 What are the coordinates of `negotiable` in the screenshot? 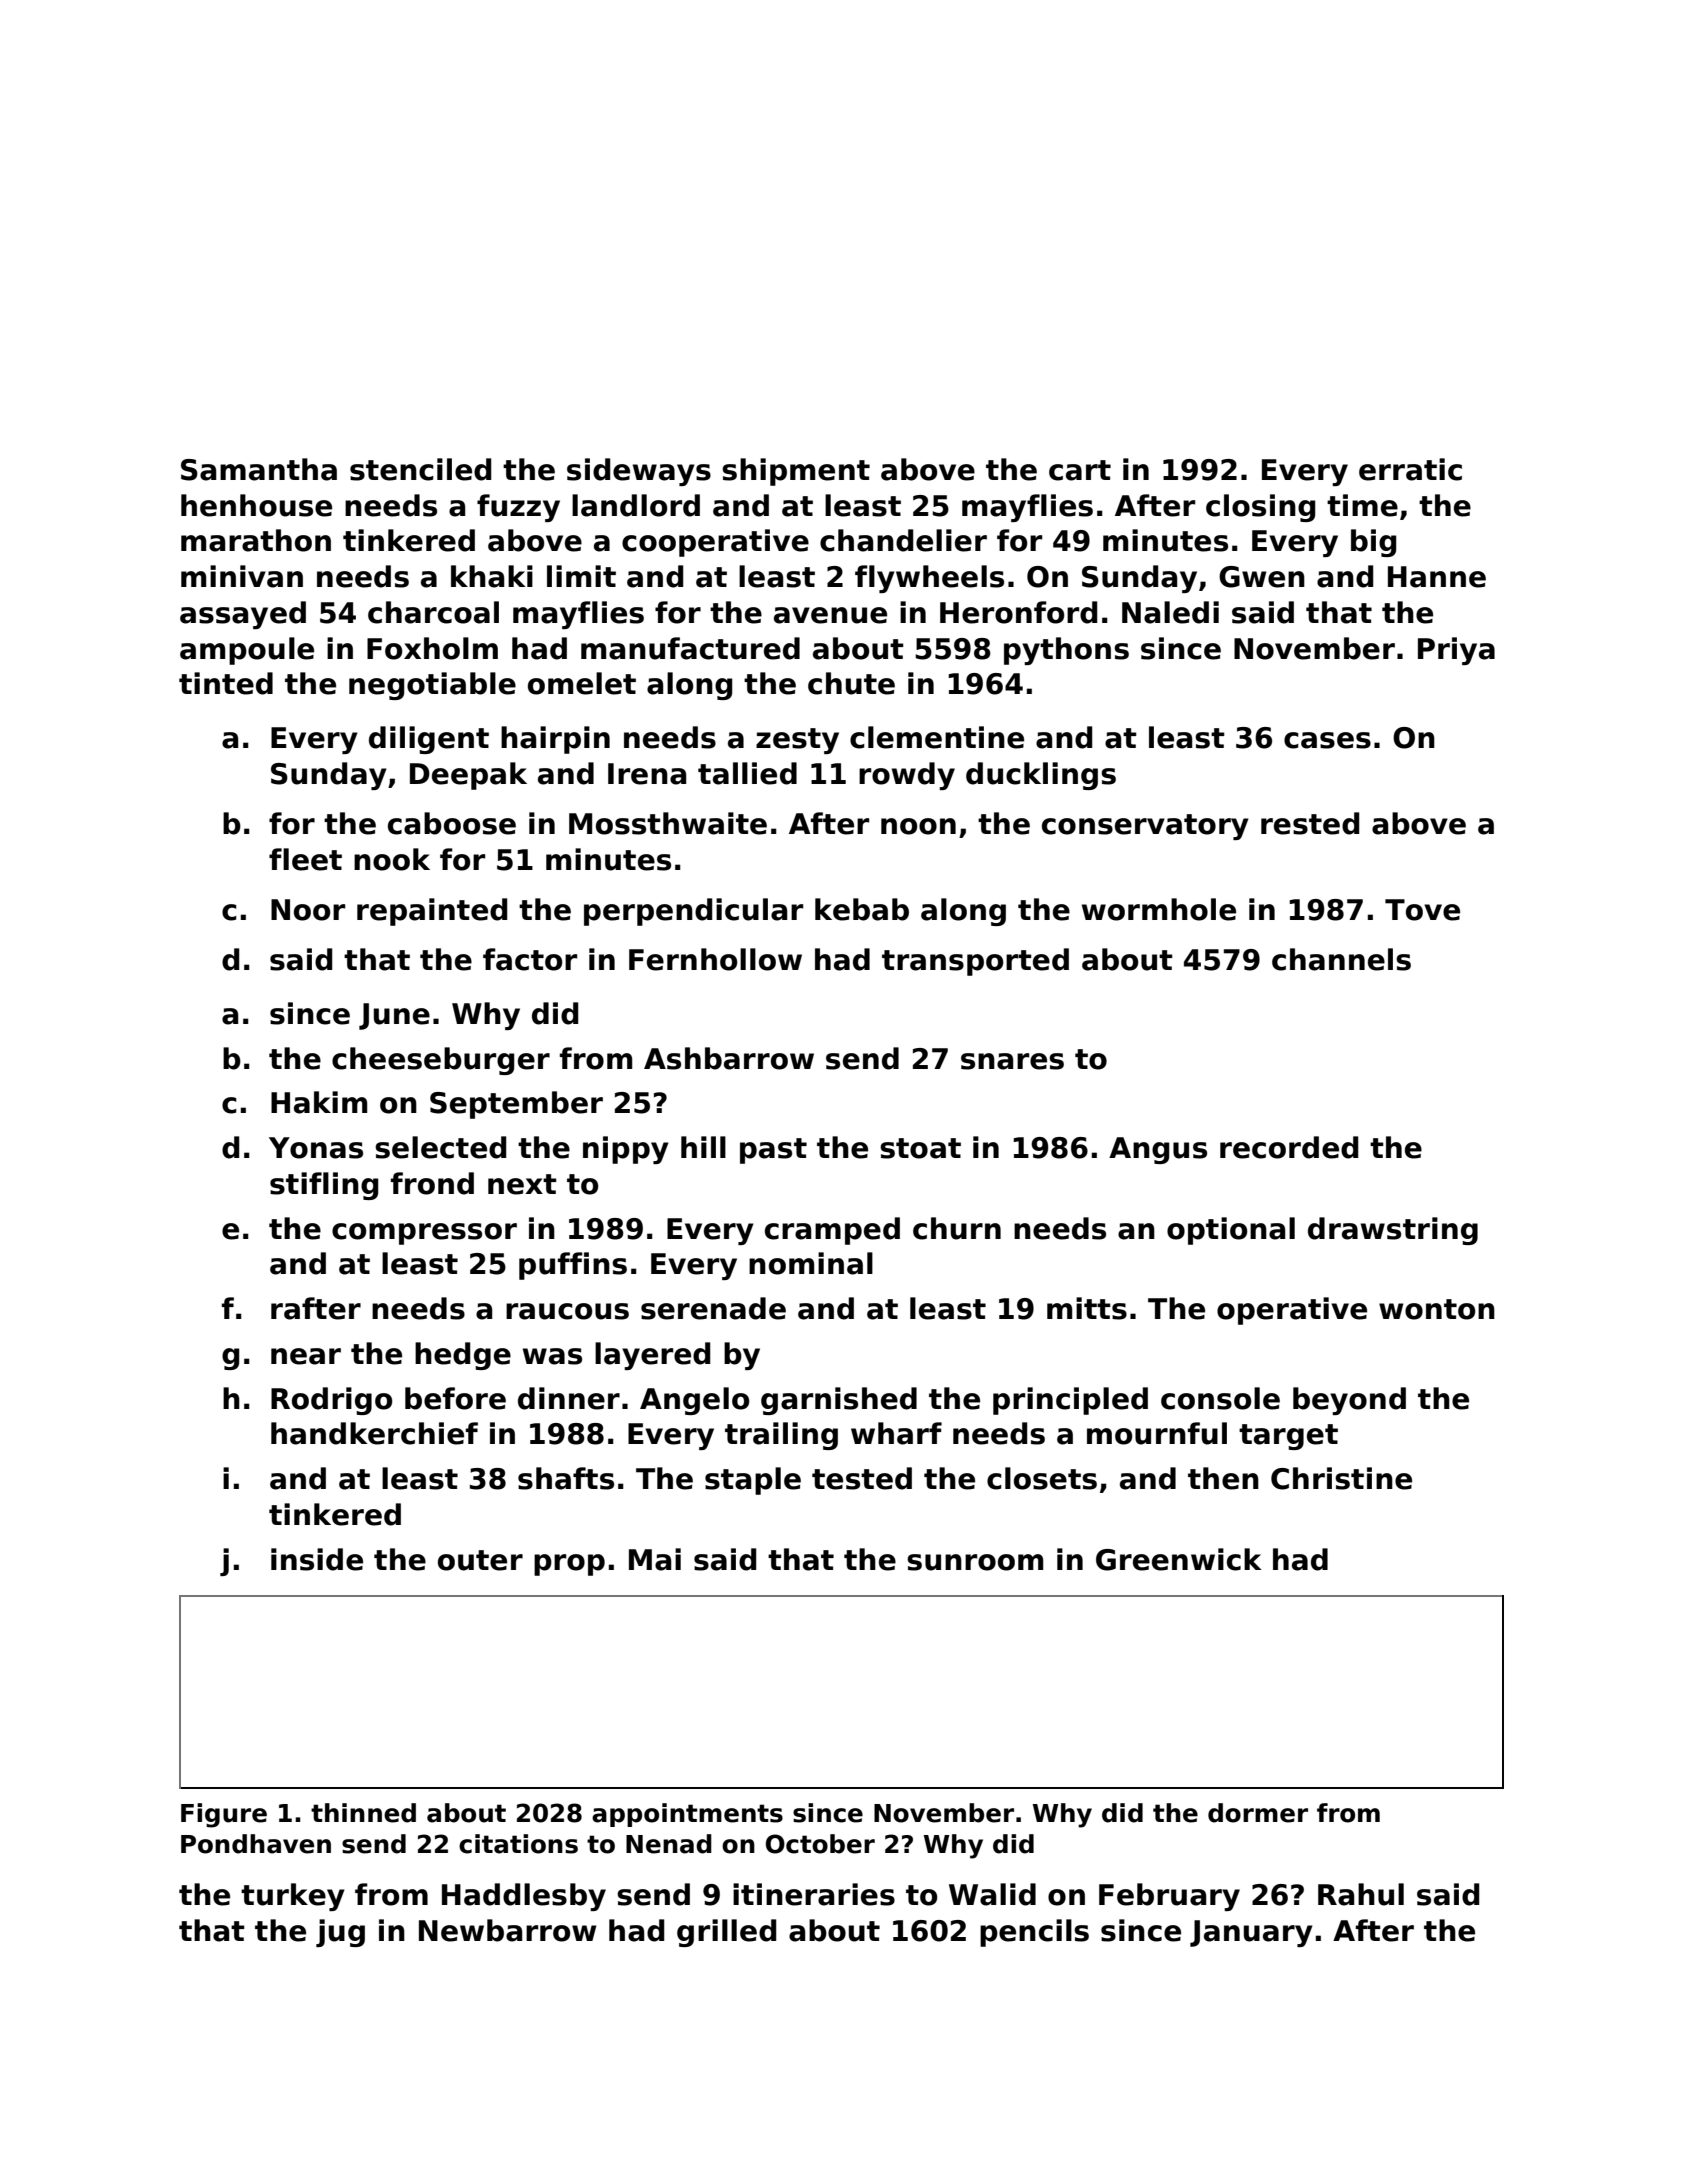 It's located at (432, 686).
